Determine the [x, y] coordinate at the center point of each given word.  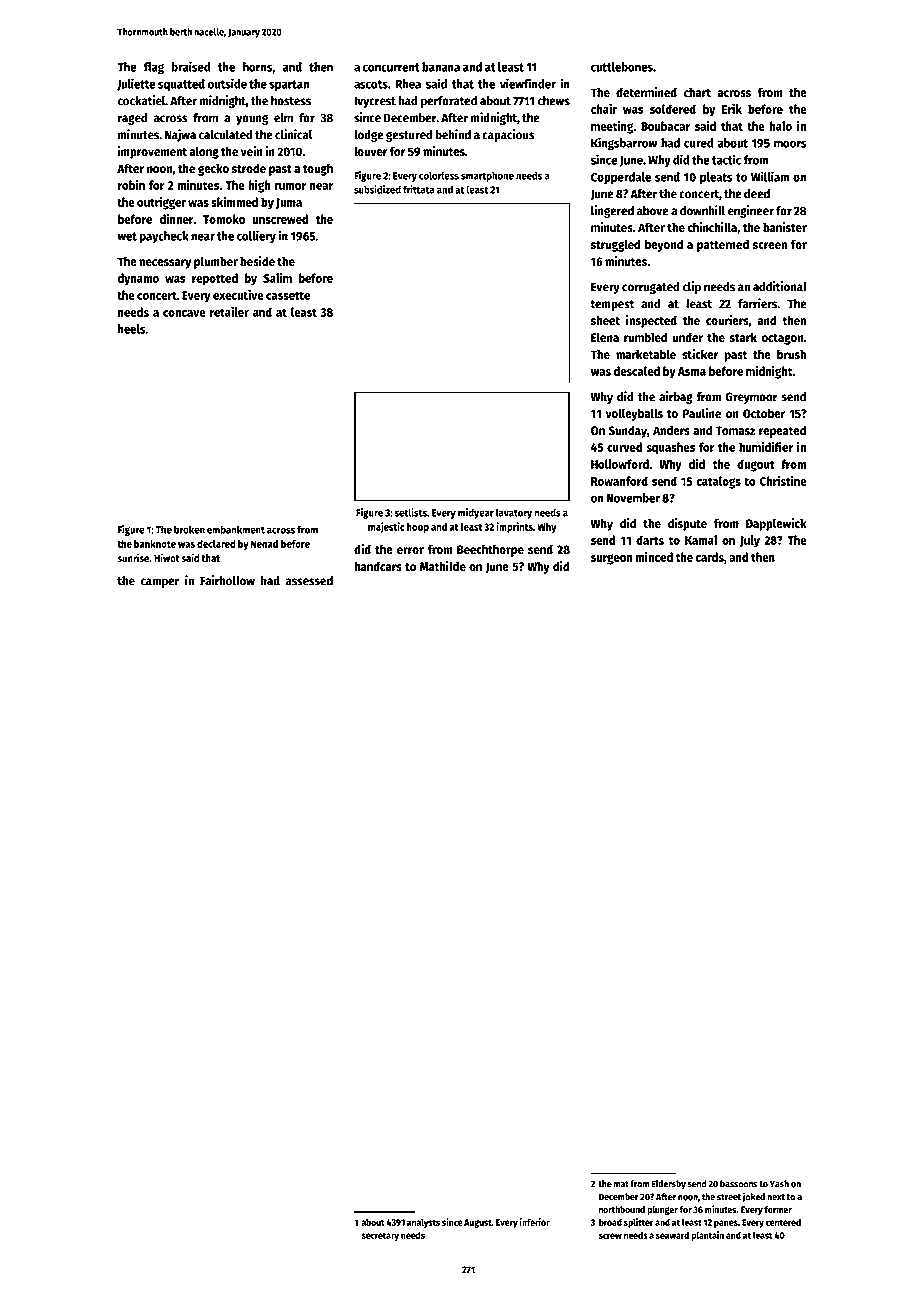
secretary [380, 1236]
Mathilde [443, 566]
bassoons [739, 1184]
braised [191, 66]
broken [189, 529]
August [478, 1223]
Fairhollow [227, 580]
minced [654, 556]
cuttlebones [622, 67]
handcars [378, 566]
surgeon [612, 559]
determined [646, 92]
